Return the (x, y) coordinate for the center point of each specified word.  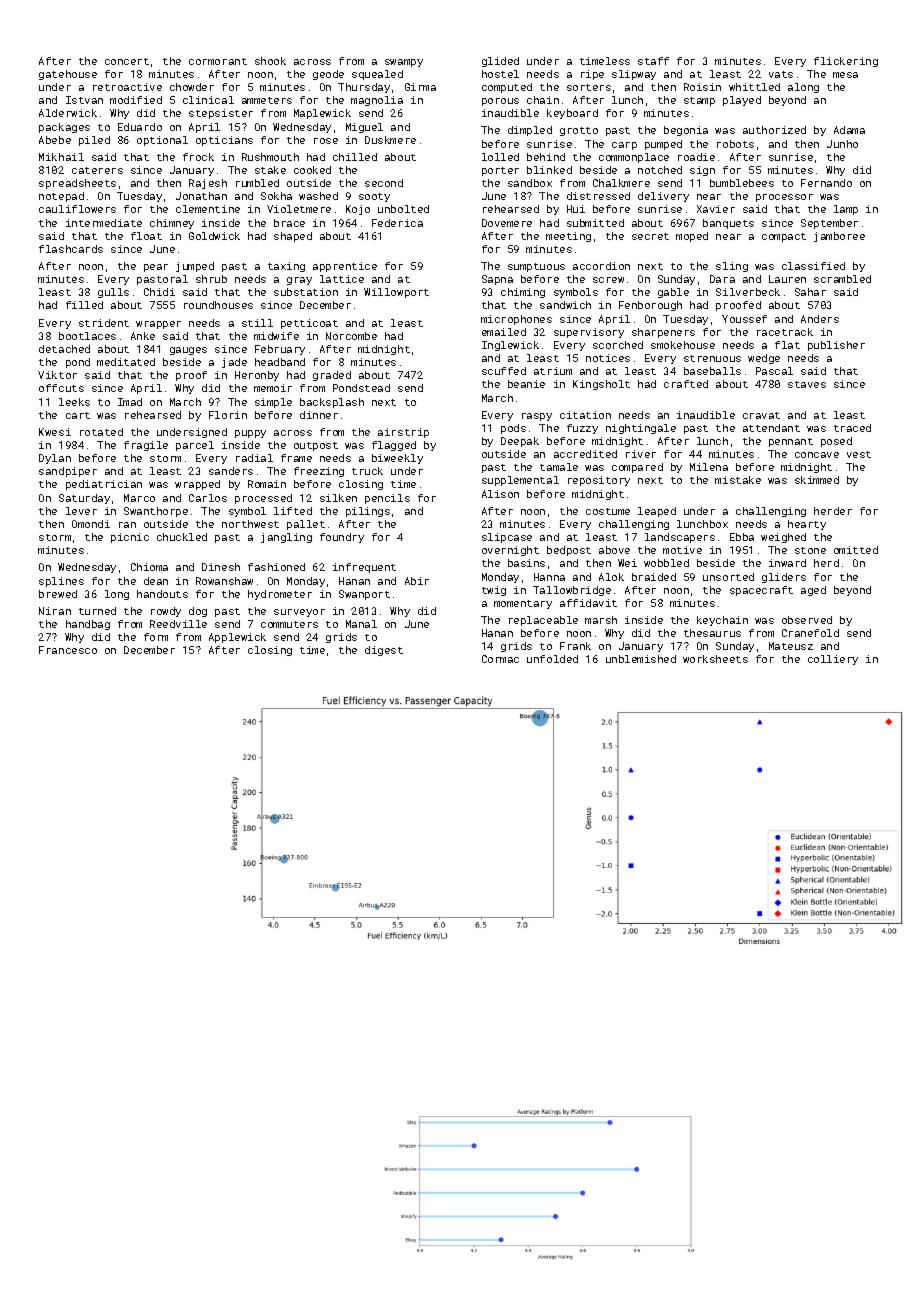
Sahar (810, 292)
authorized (774, 130)
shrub (211, 279)
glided (500, 62)
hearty (807, 525)
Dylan (55, 459)
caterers (97, 170)
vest (859, 454)
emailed (504, 332)
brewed (58, 594)
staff (653, 61)
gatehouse (68, 75)
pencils (387, 499)
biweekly (397, 459)
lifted (293, 511)
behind (546, 157)
